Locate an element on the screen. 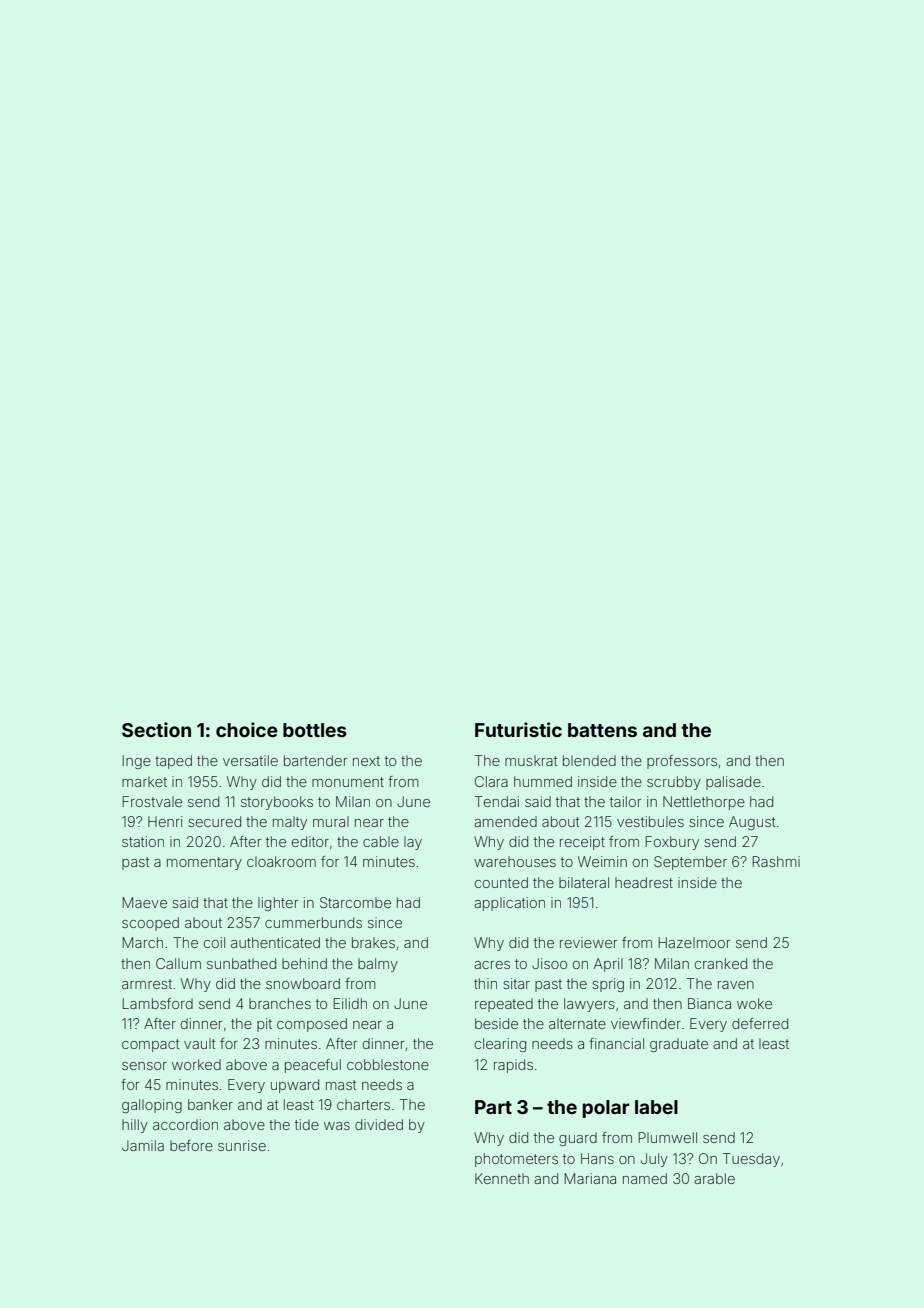 The image size is (924, 1308). label is located at coordinates (656, 1107).
